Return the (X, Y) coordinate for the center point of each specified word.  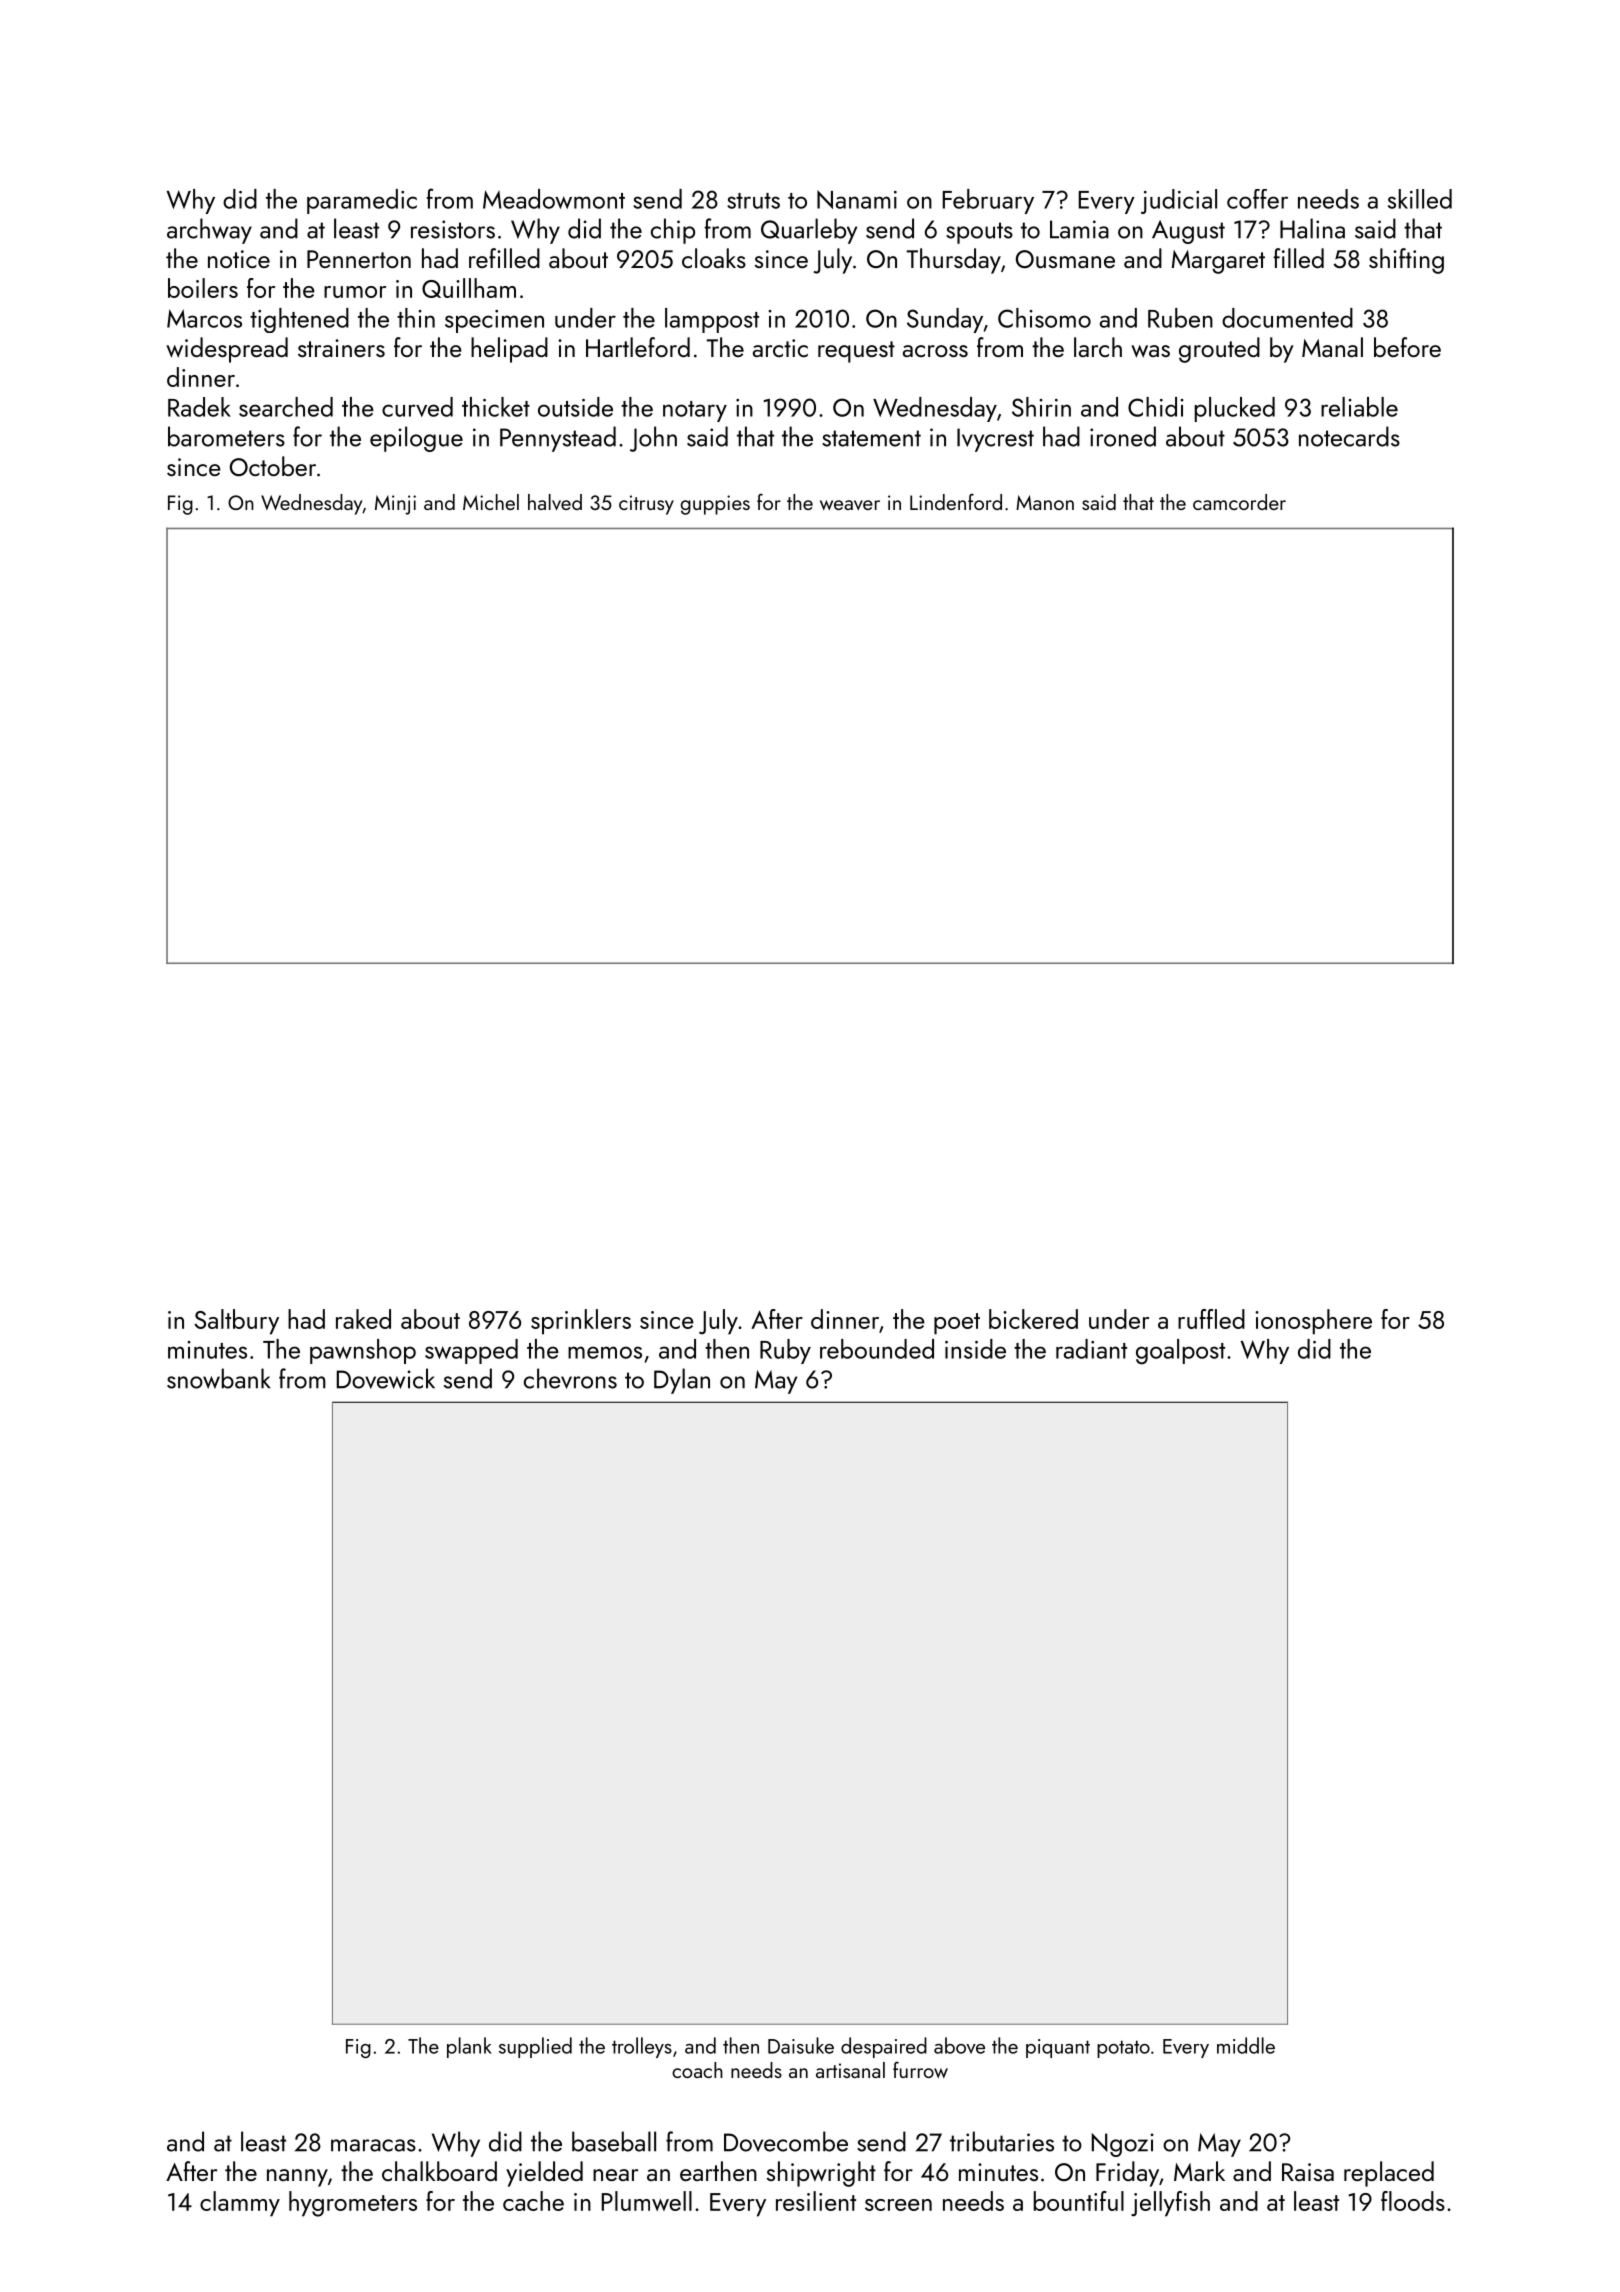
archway (209, 231)
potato (1123, 2049)
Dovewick (386, 1378)
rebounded (877, 1349)
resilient (816, 2201)
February (988, 201)
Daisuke (801, 2045)
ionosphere (1313, 1322)
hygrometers (353, 2204)
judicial (1179, 201)
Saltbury (236, 1322)
